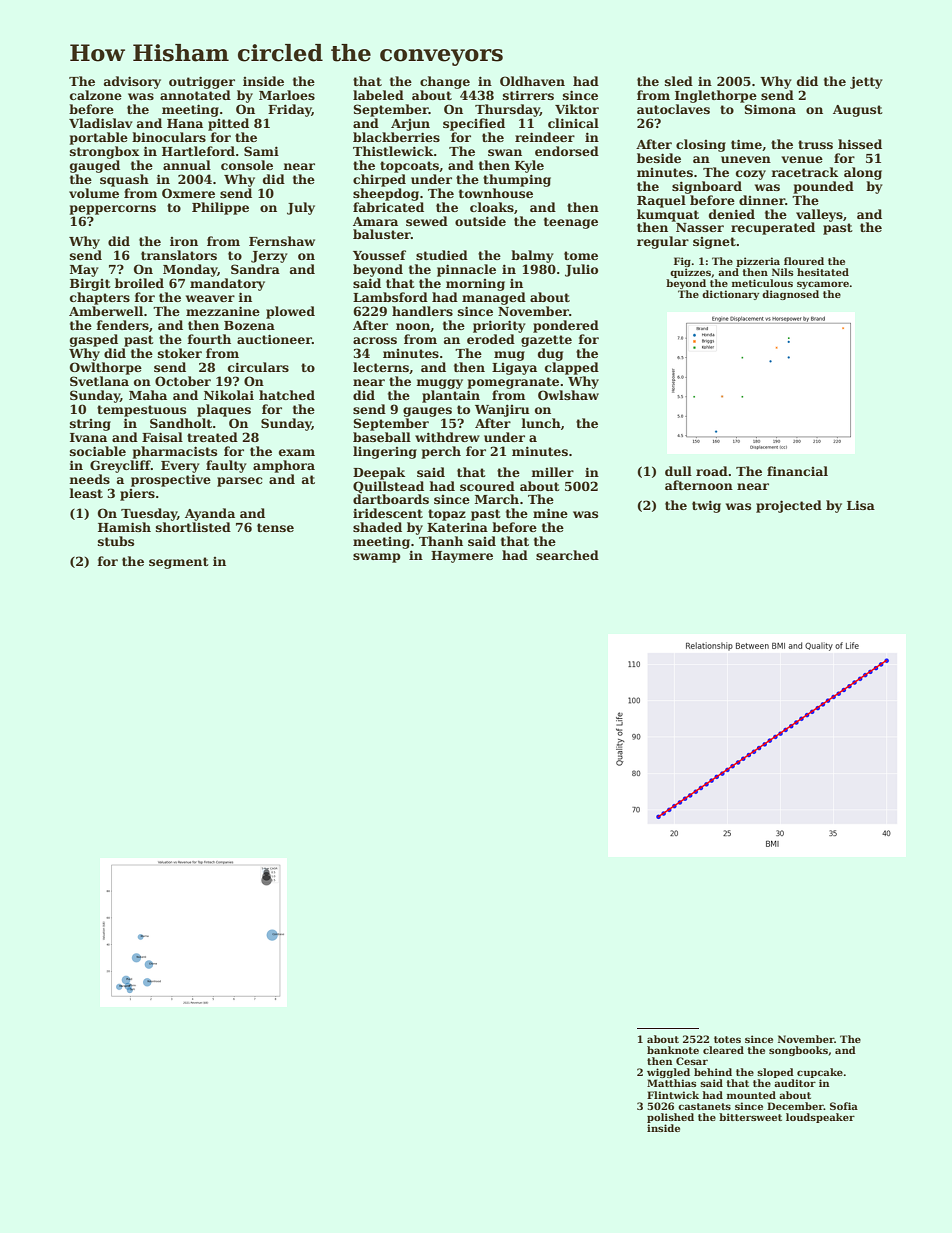 The width and height of the screenshot is (952, 1233). What do you see at coordinates (723, 1050) in the screenshot?
I see `cleared` at bounding box center [723, 1050].
